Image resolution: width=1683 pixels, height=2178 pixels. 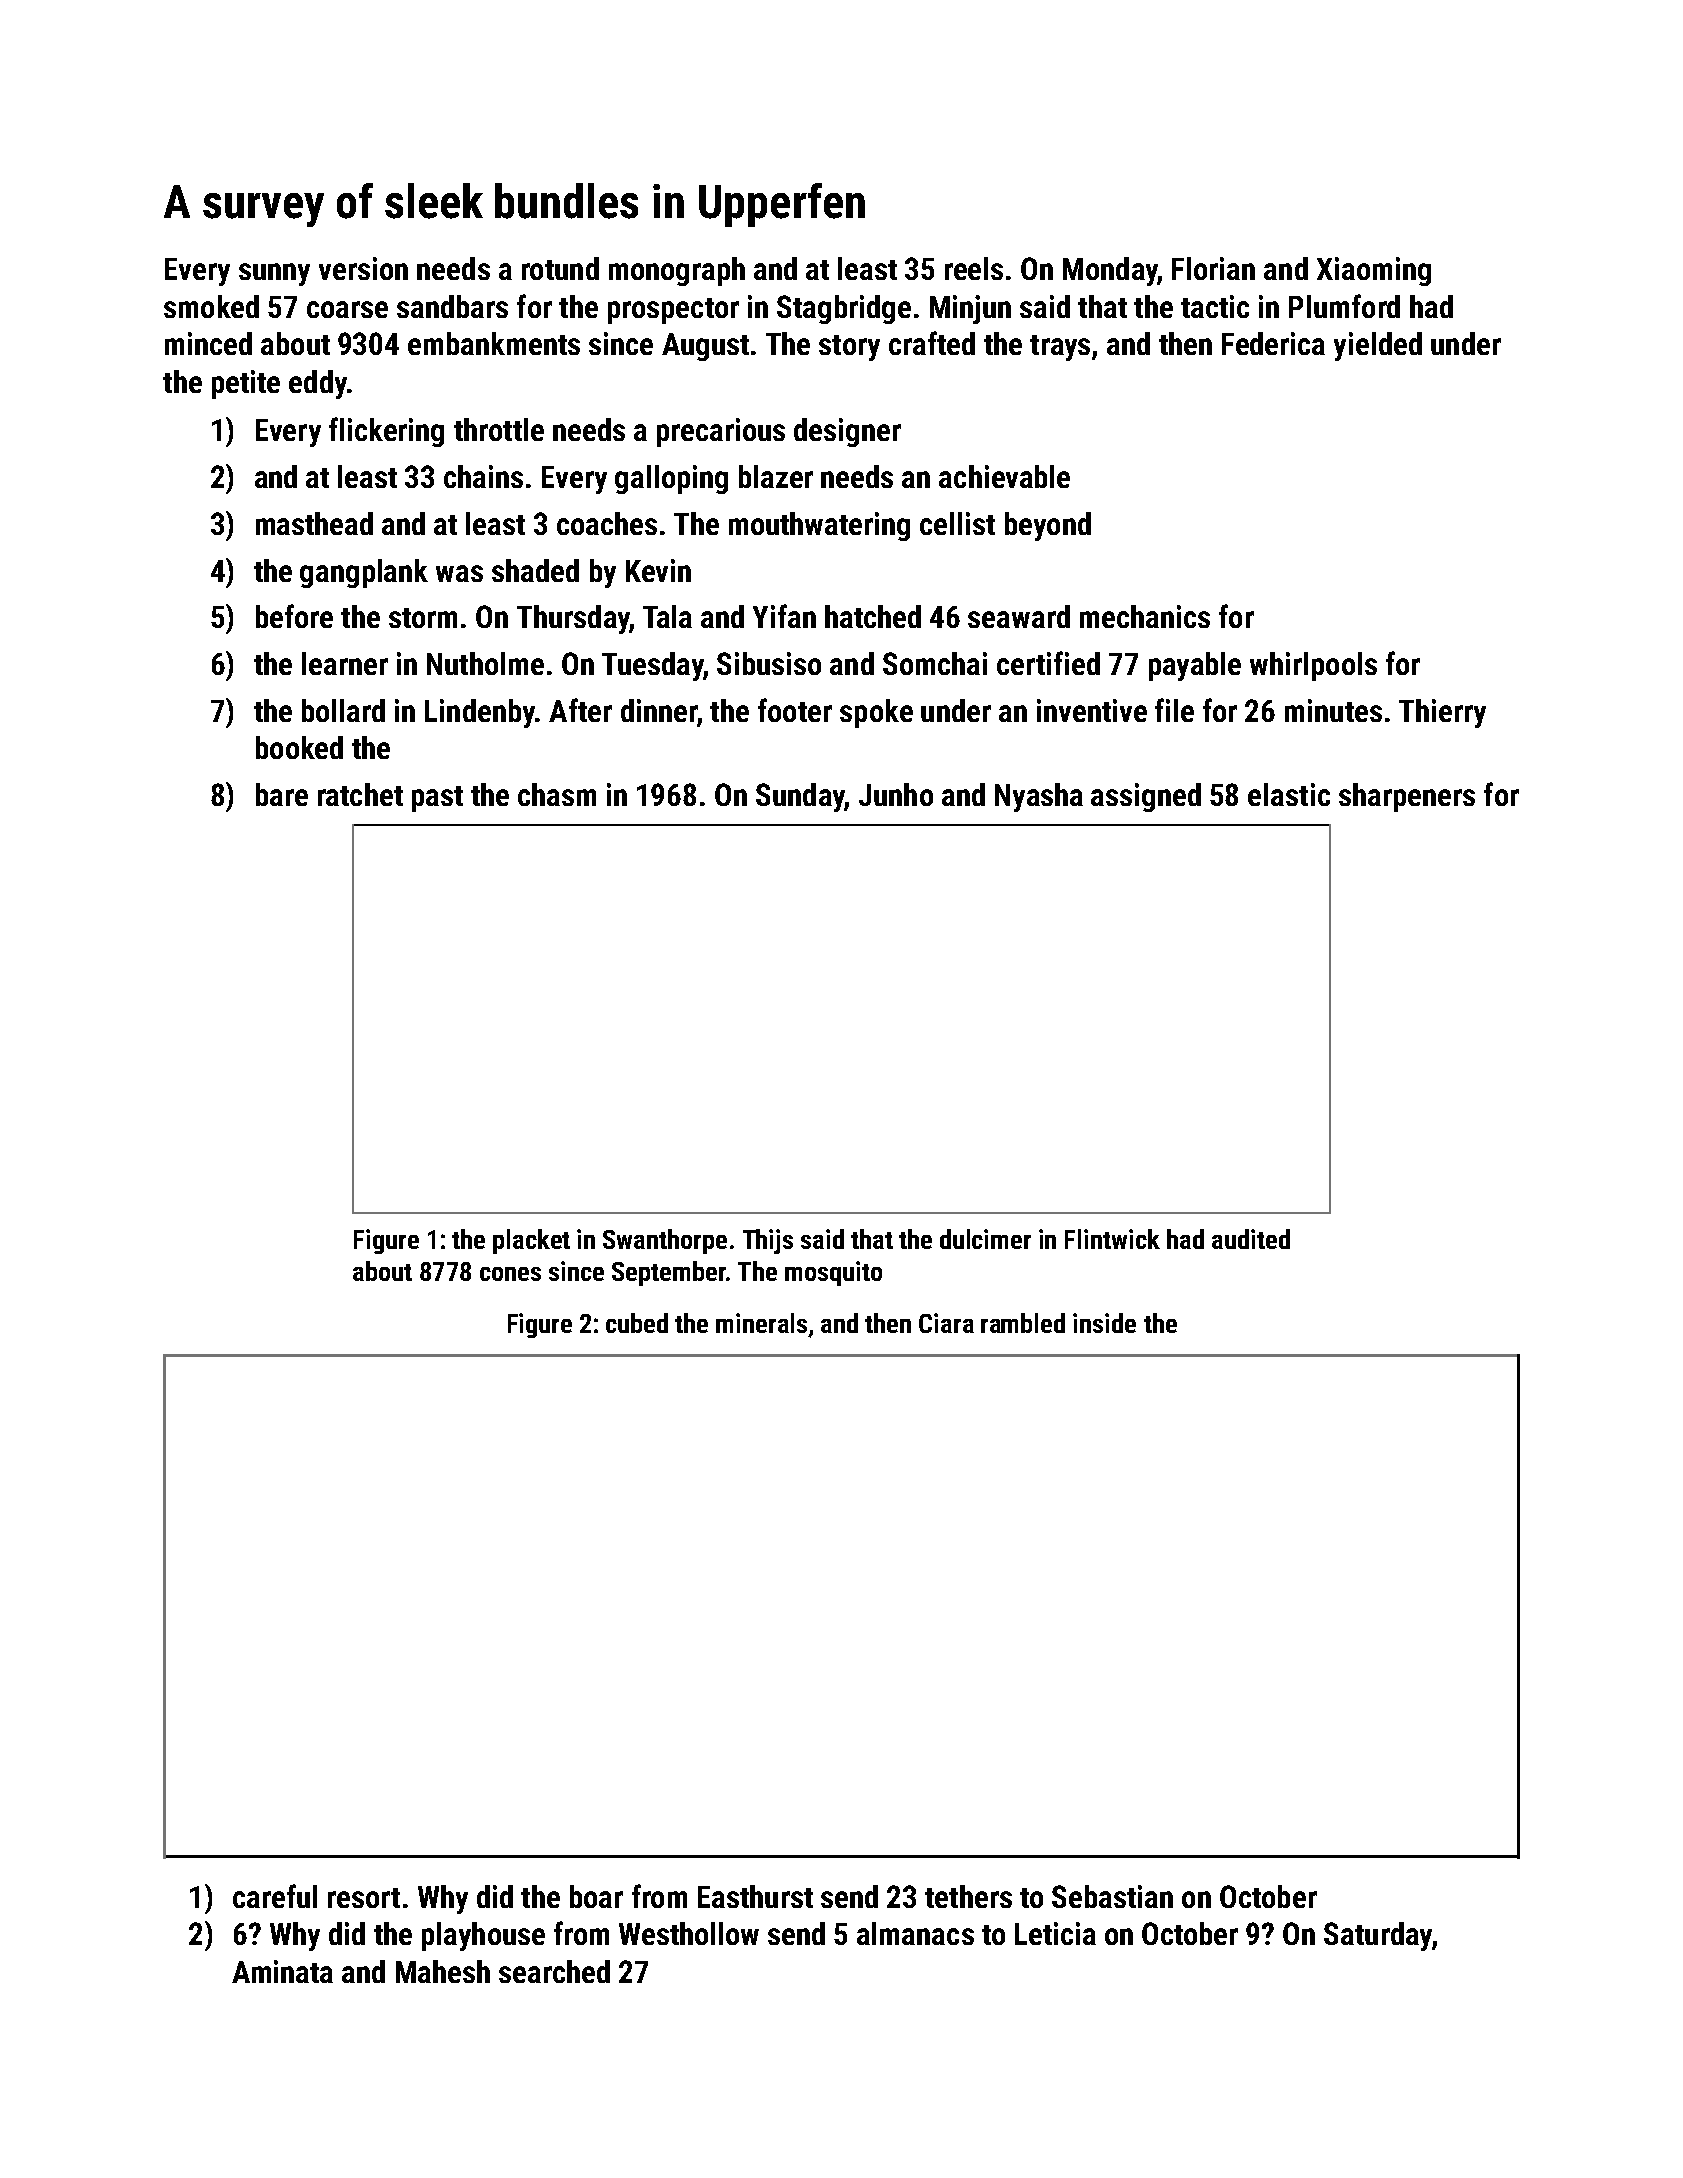 What do you see at coordinates (274, 274) in the screenshot?
I see `sunny` at bounding box center [274, 274].
